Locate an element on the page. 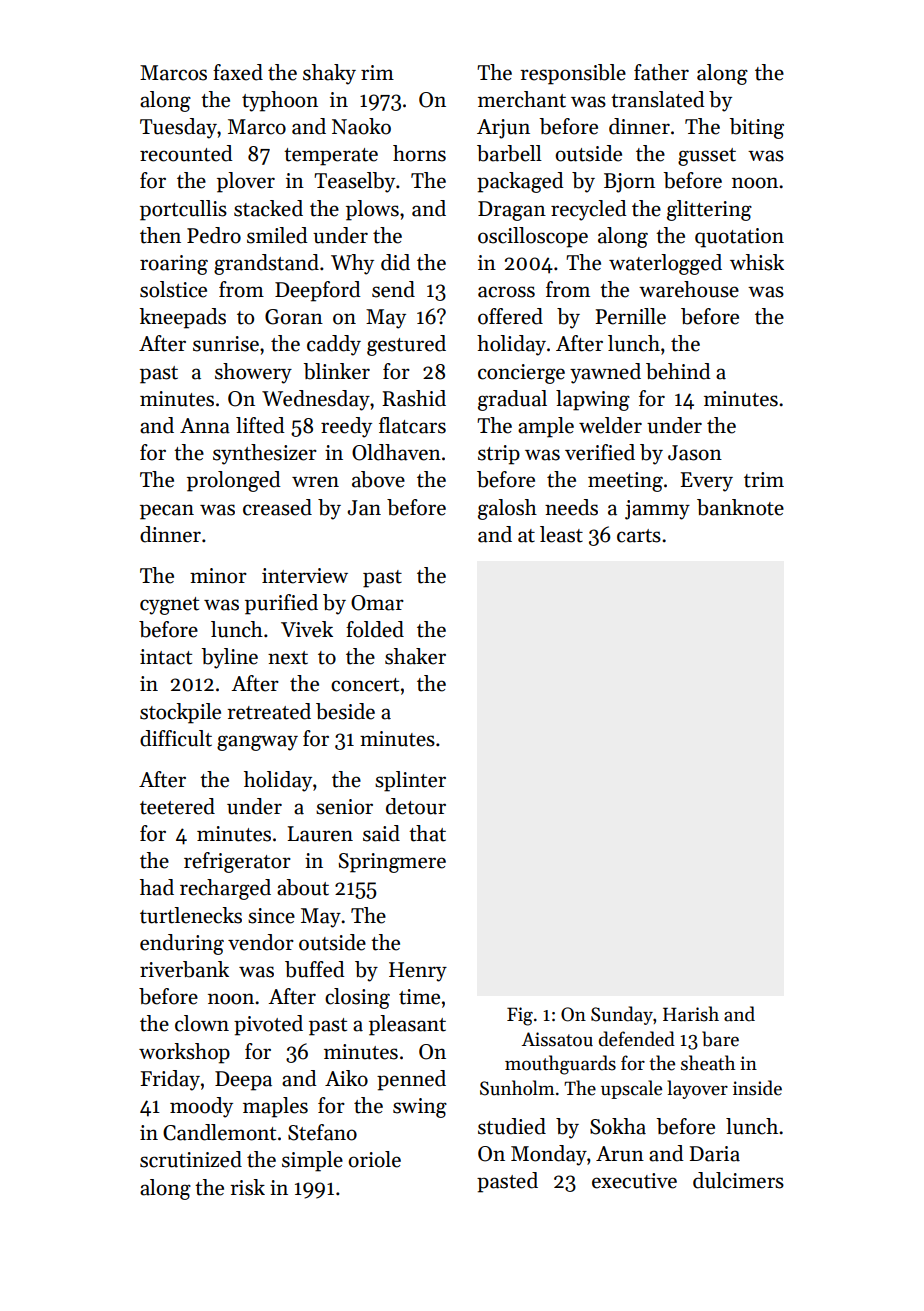 The height and width of the document is (1311, 924). translated is located at coordinates (658, 99).
